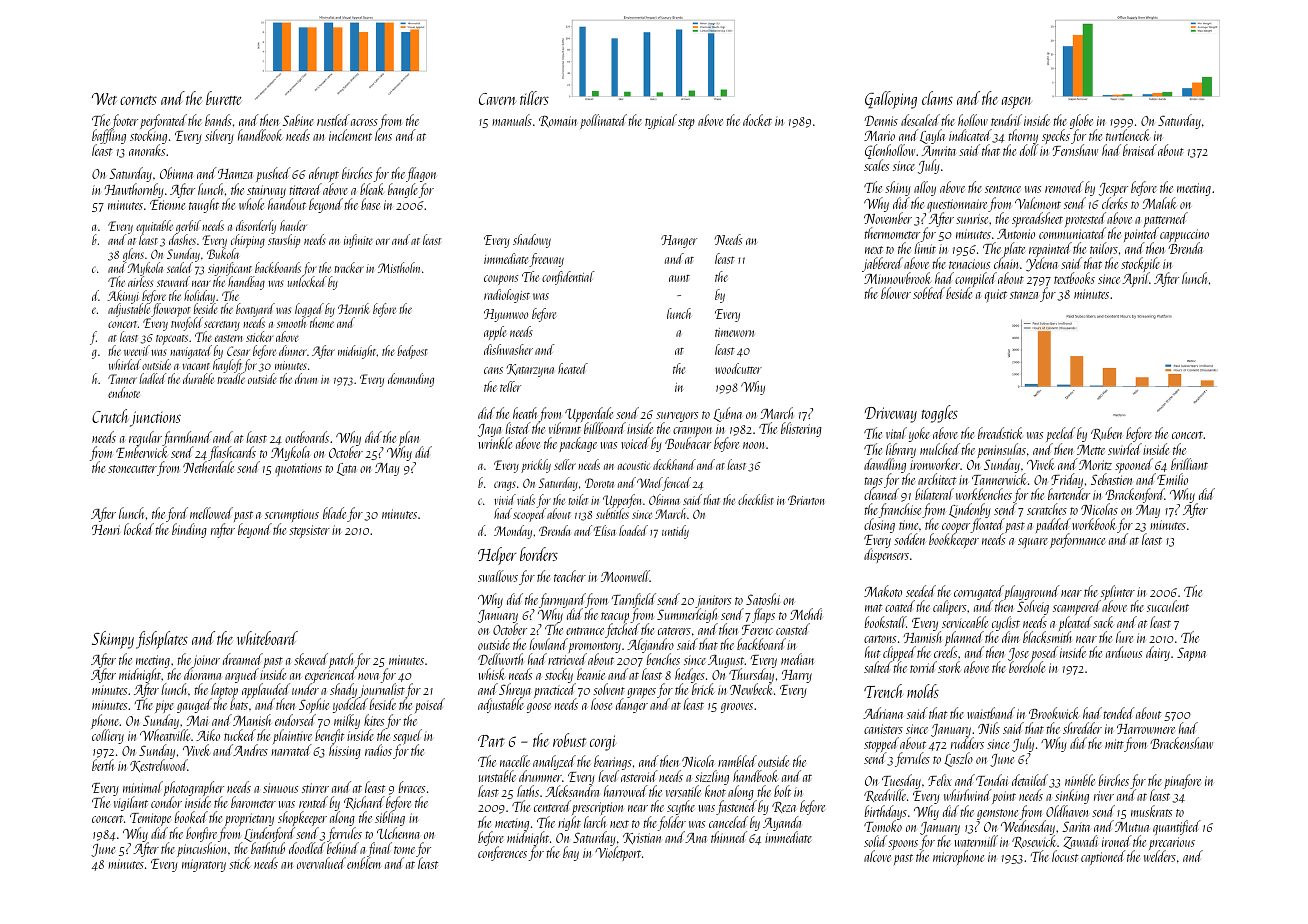 Image resolution: width=1308 pixels, height=924 pixels. Describe the element at coordinates (1117, 593) in the page. I see `splinter` at that location.
